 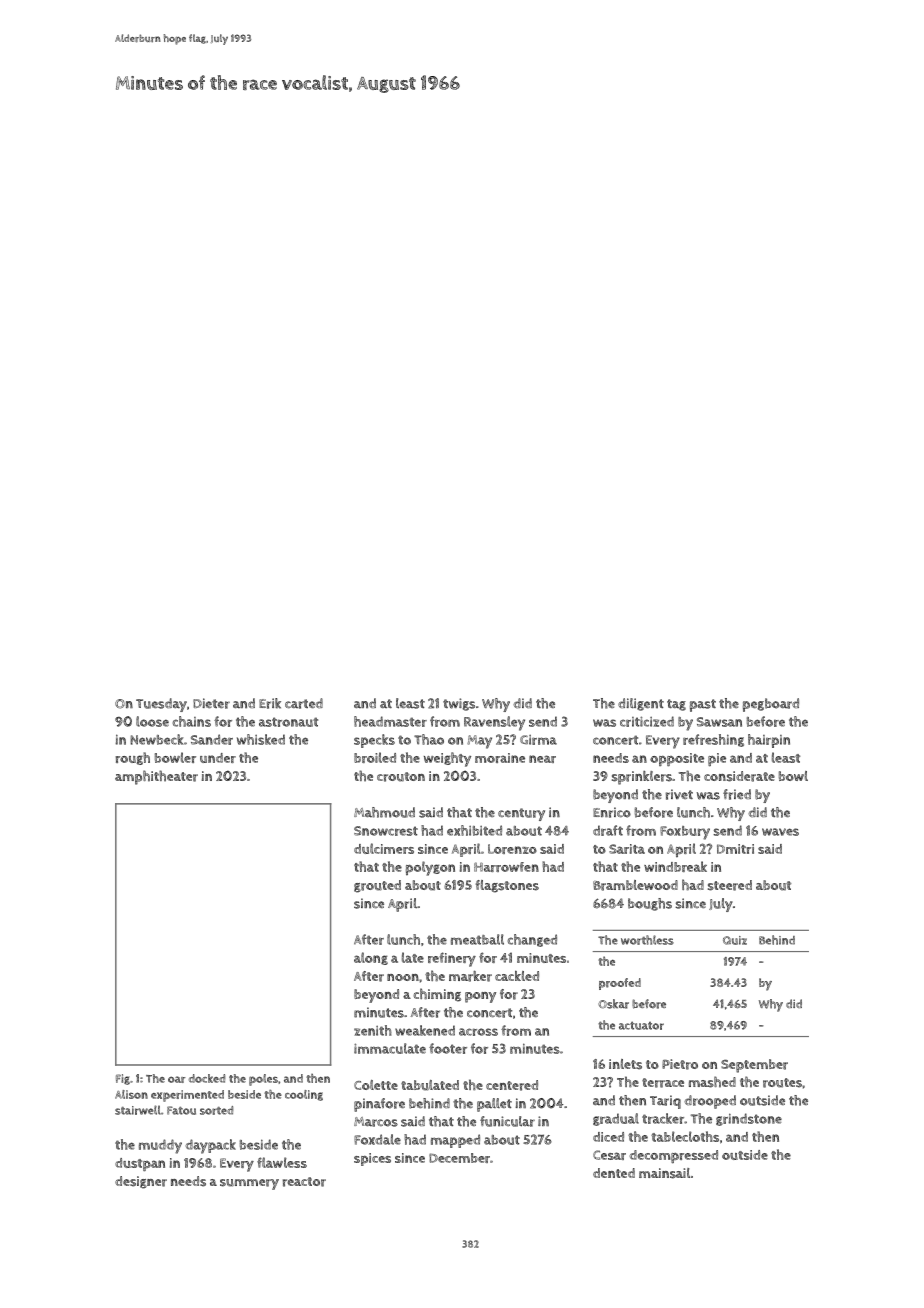 I want to click on past, so click(x=703, y=705).
